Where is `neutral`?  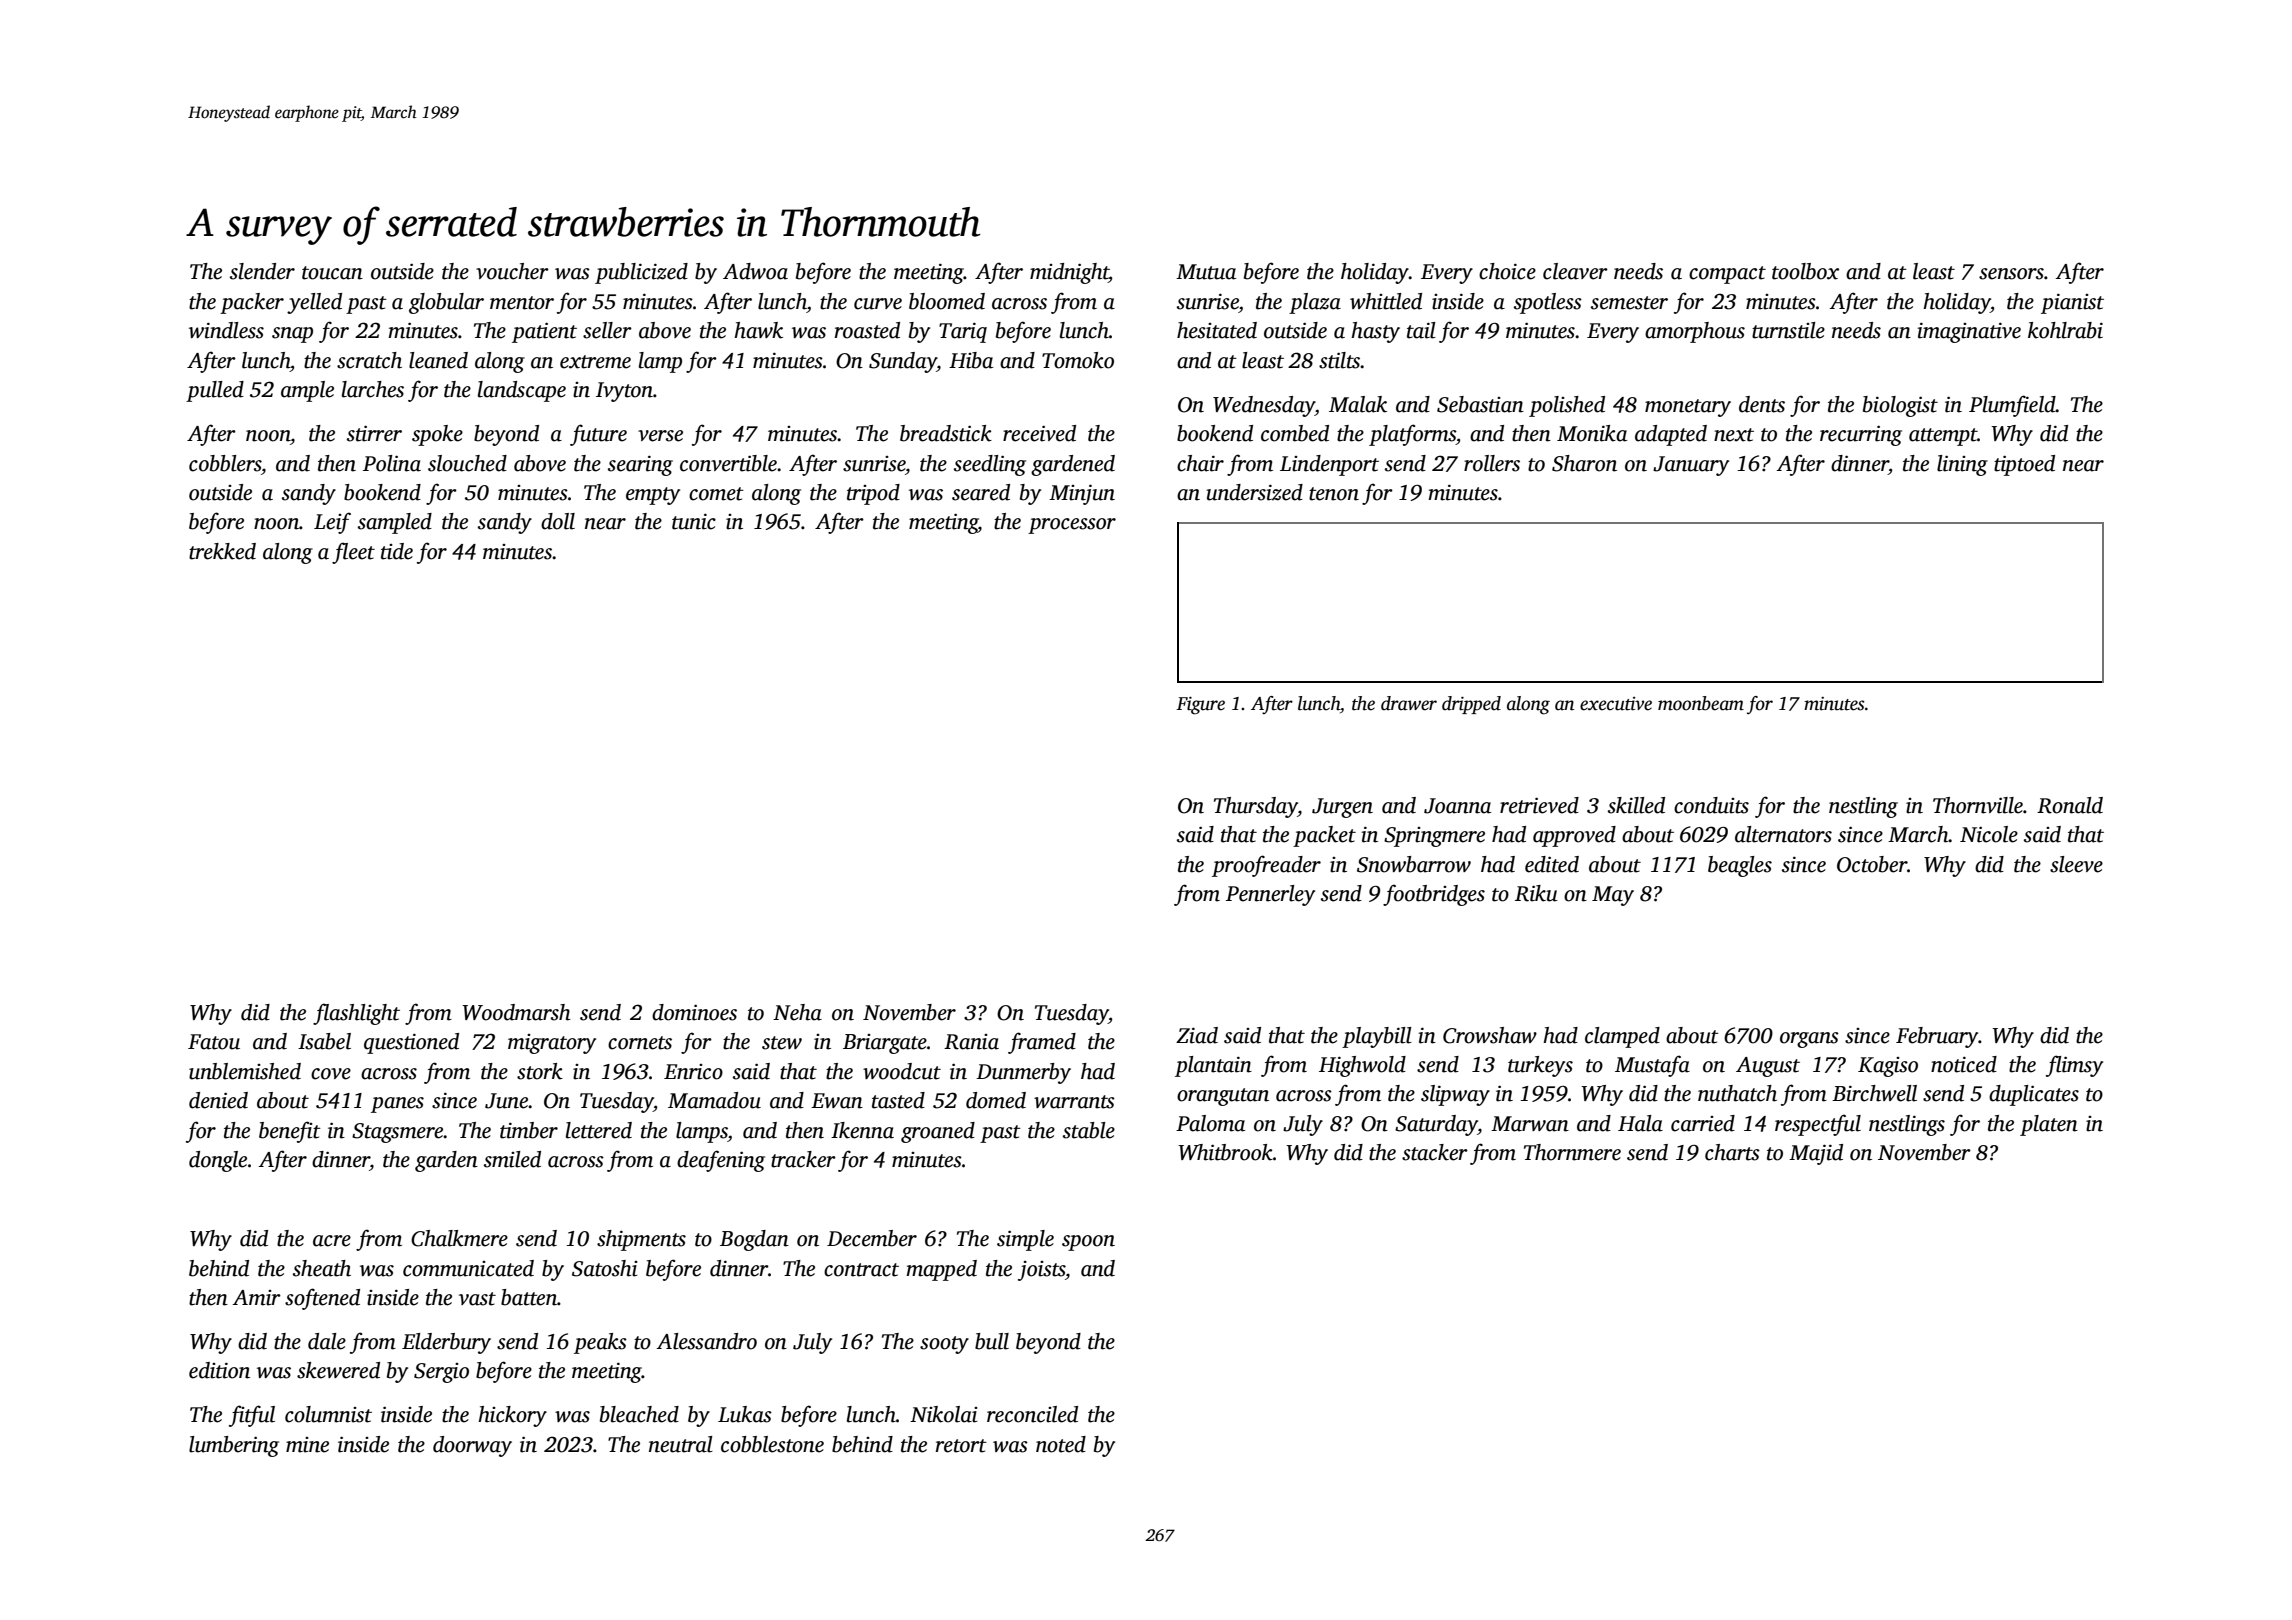
neutral is located at coordinates (681, 1444).
